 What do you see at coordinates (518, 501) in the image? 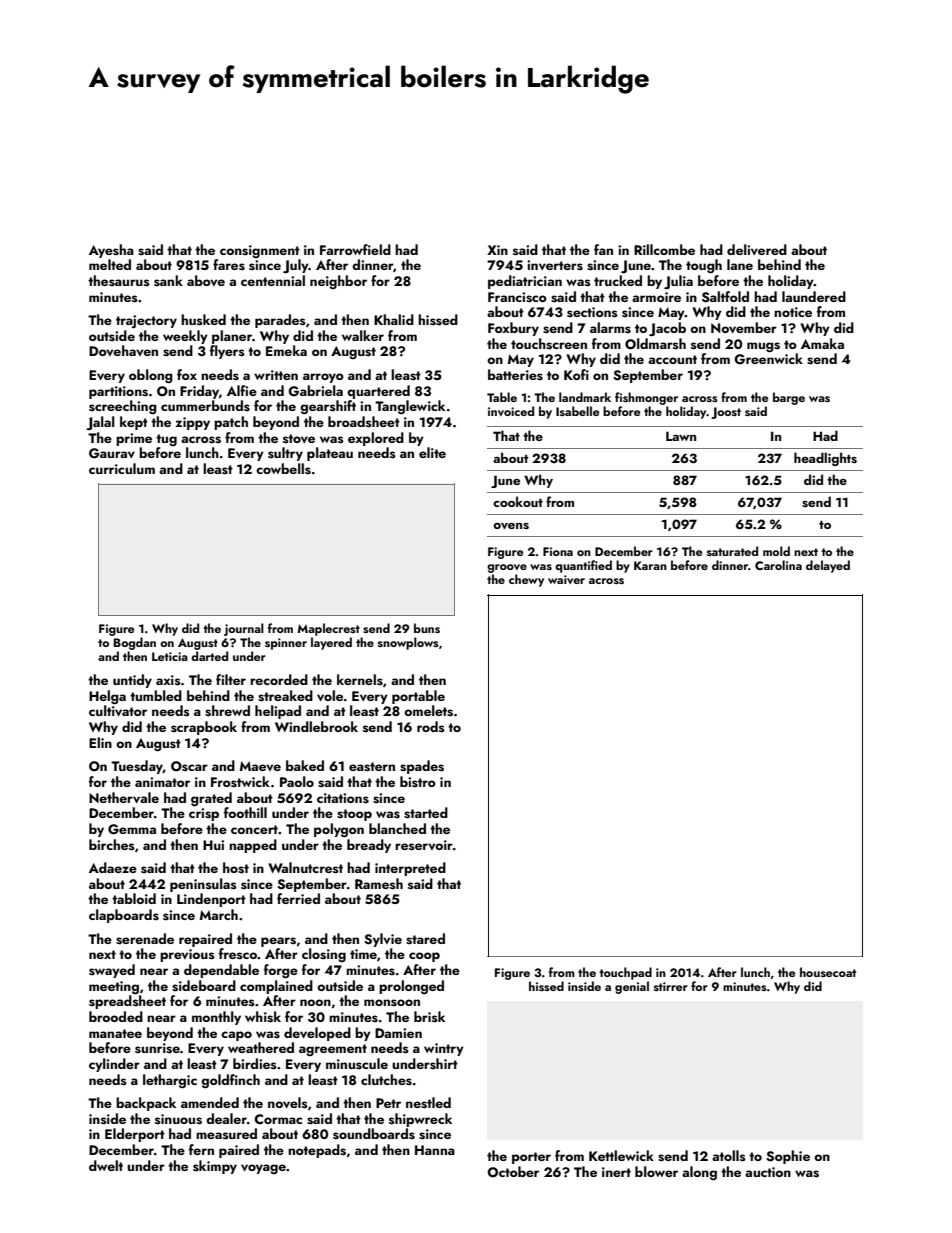
I see `cookout` at bounding box center [518, 501].
